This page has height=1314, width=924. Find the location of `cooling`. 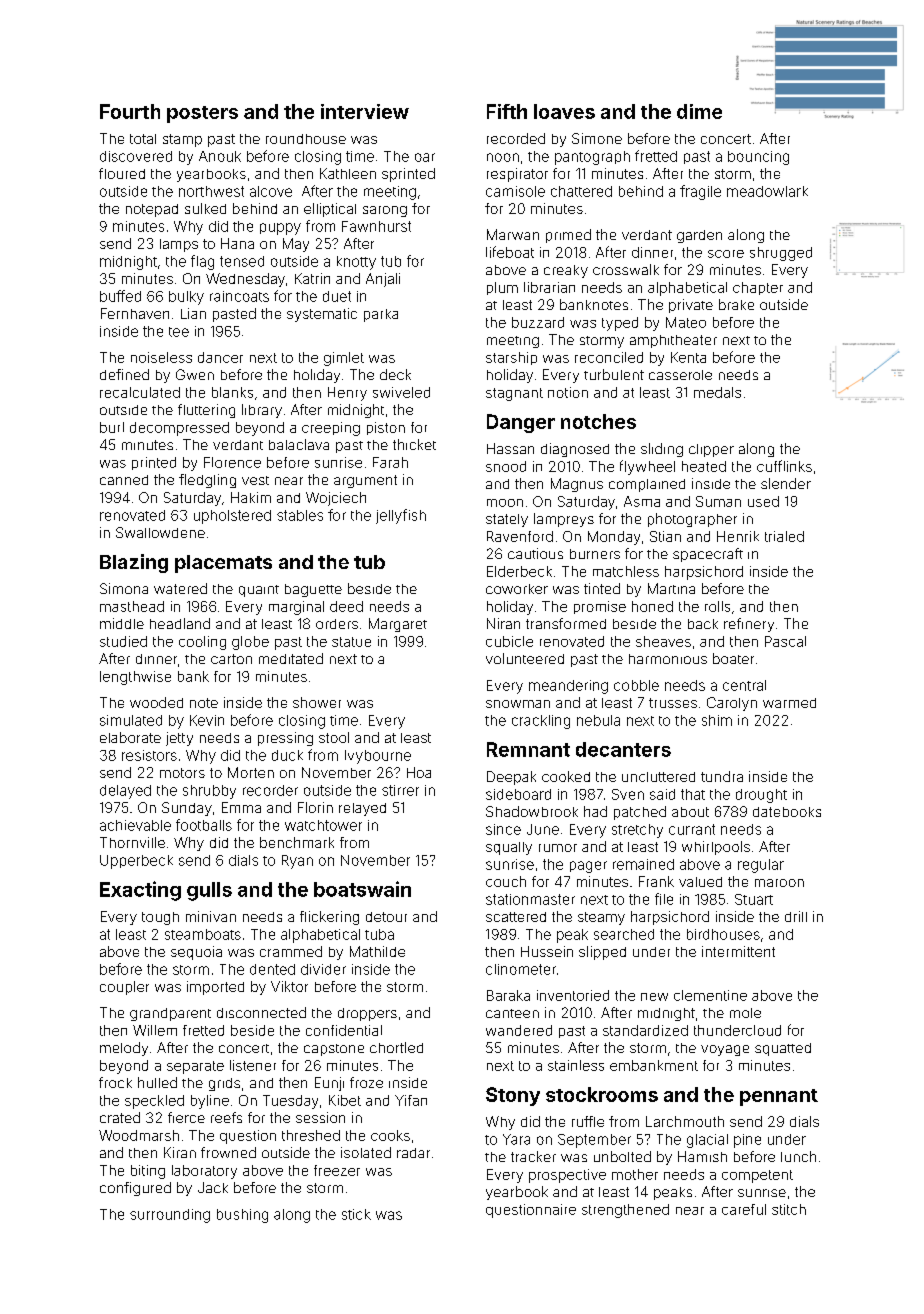

cooling is located at coordinates (202, 643).
